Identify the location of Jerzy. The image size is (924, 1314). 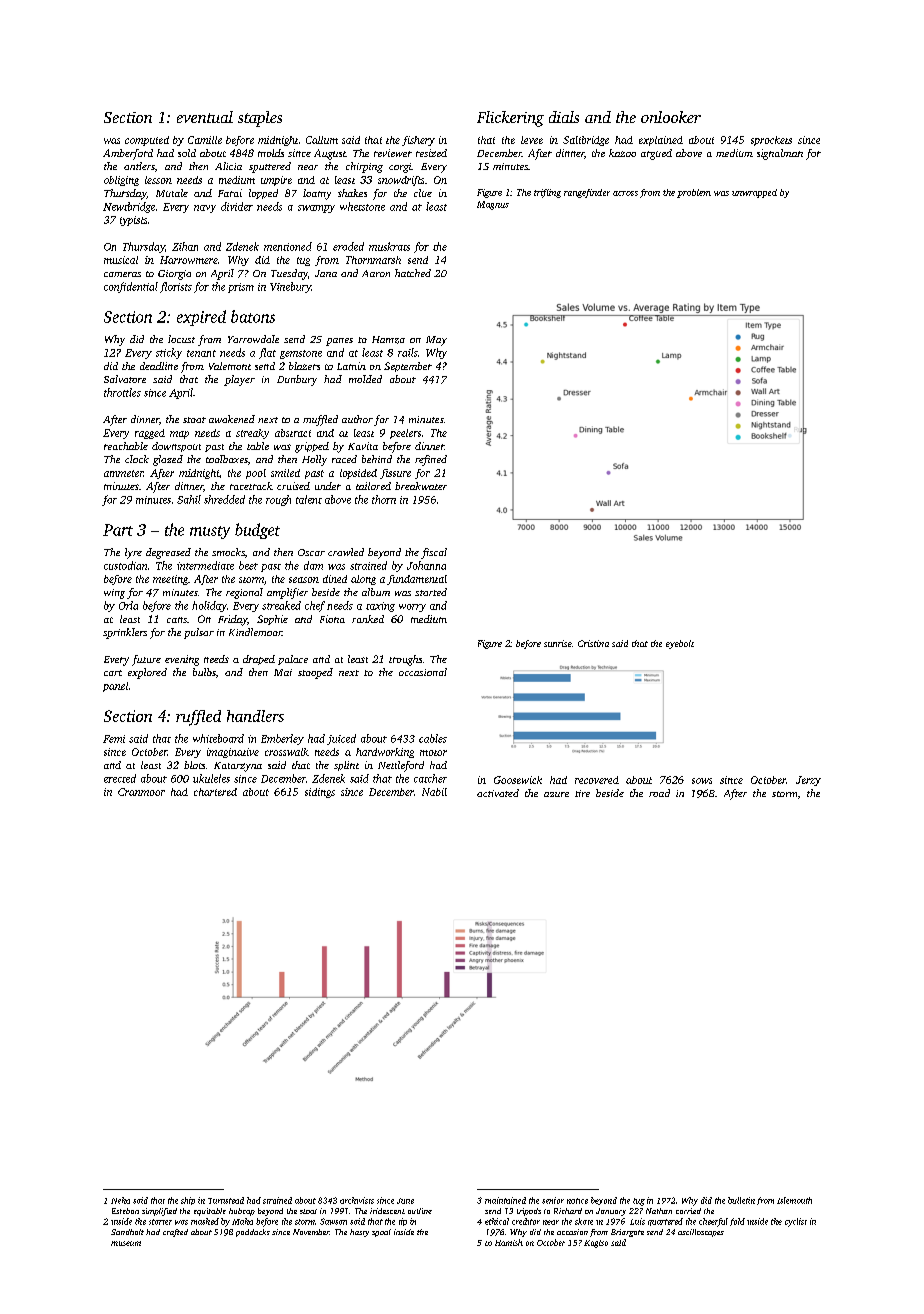
(808, 781).
